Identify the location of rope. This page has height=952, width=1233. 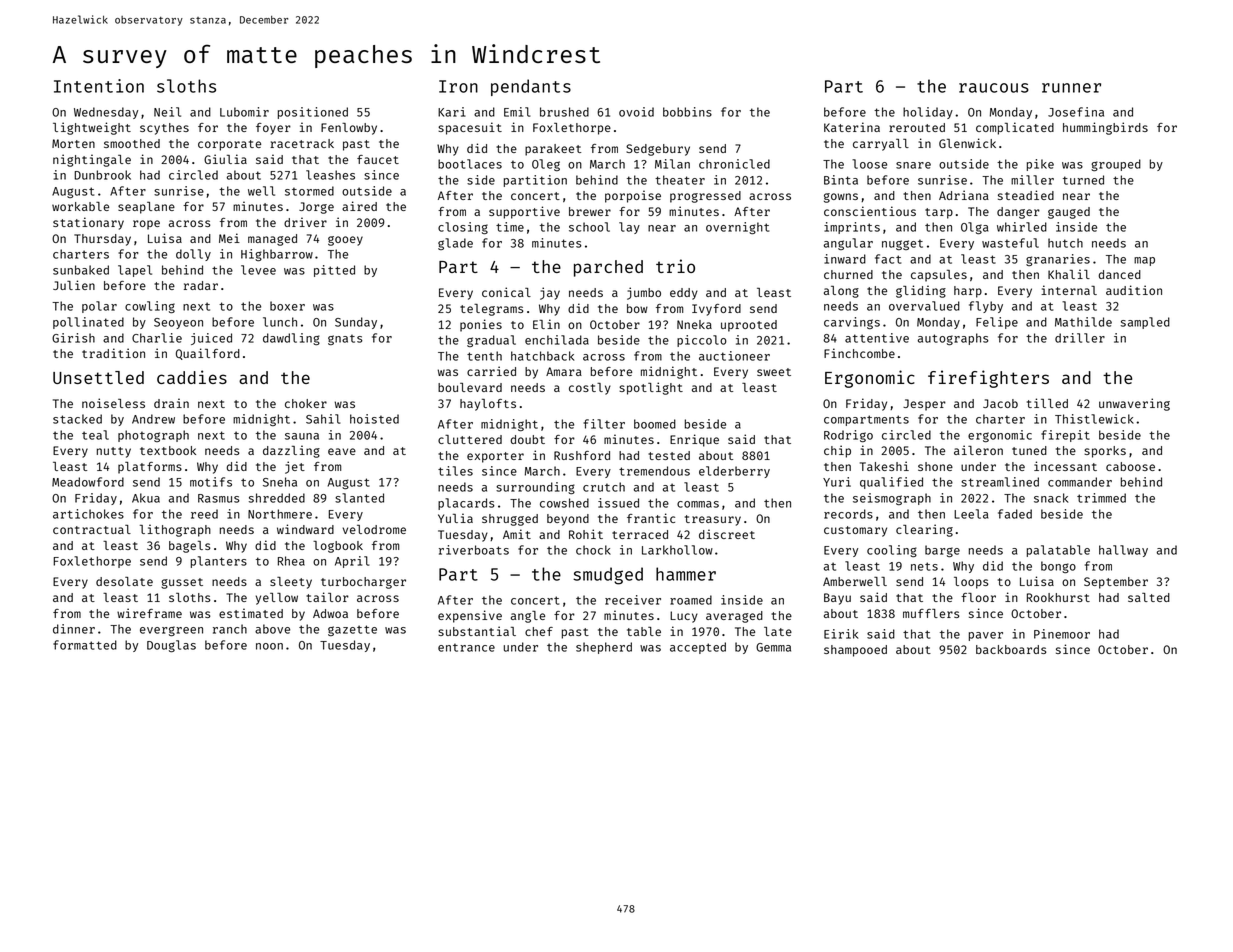
(146, 225).
